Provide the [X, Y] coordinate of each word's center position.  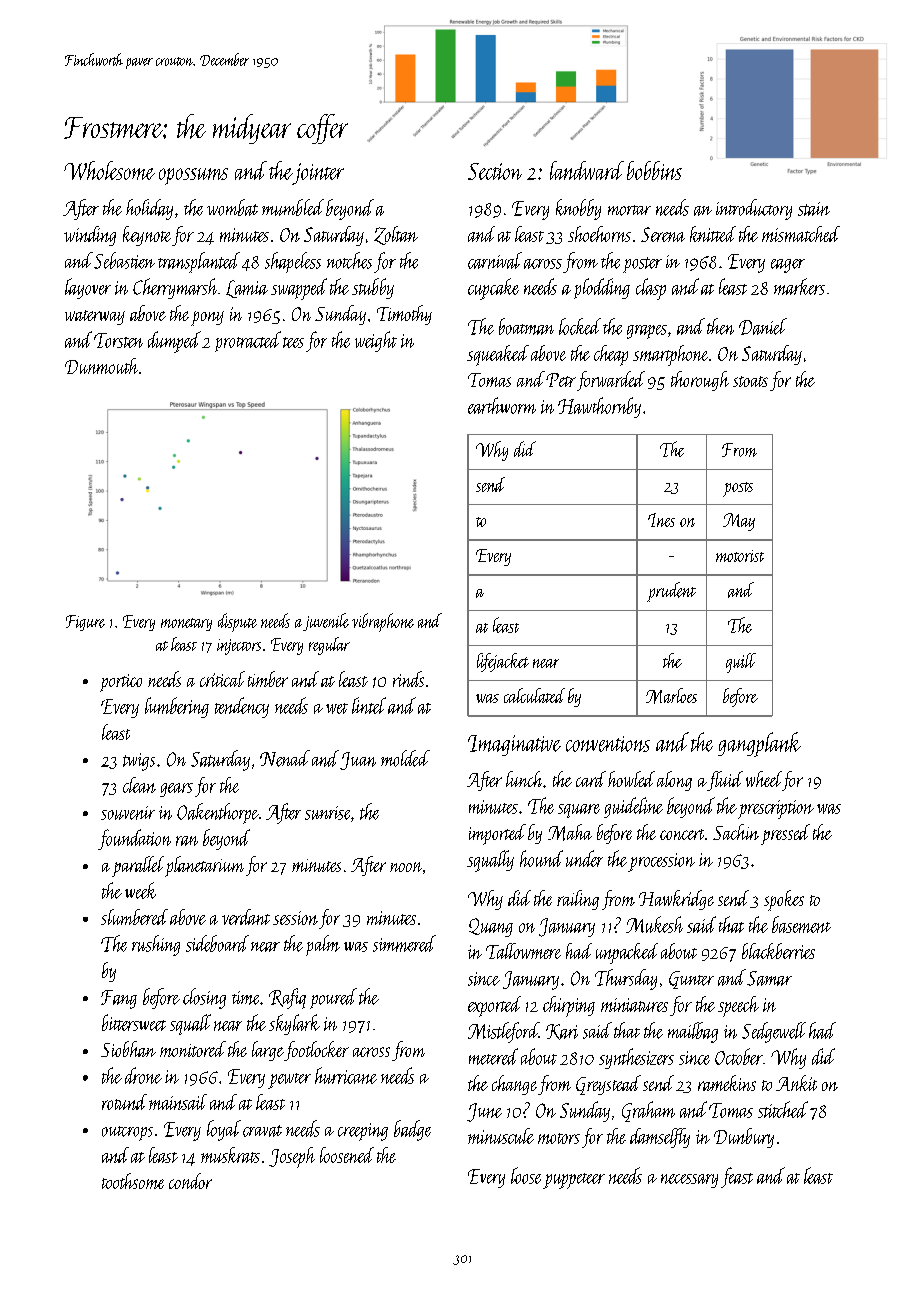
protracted [248, 341]
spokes [784, 900]
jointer [318, 174]
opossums [193, 176]
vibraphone [383, 622]
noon [406, 867]
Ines [661, 520]
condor [190, 1181]
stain [814, 209]
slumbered [134, 917]
